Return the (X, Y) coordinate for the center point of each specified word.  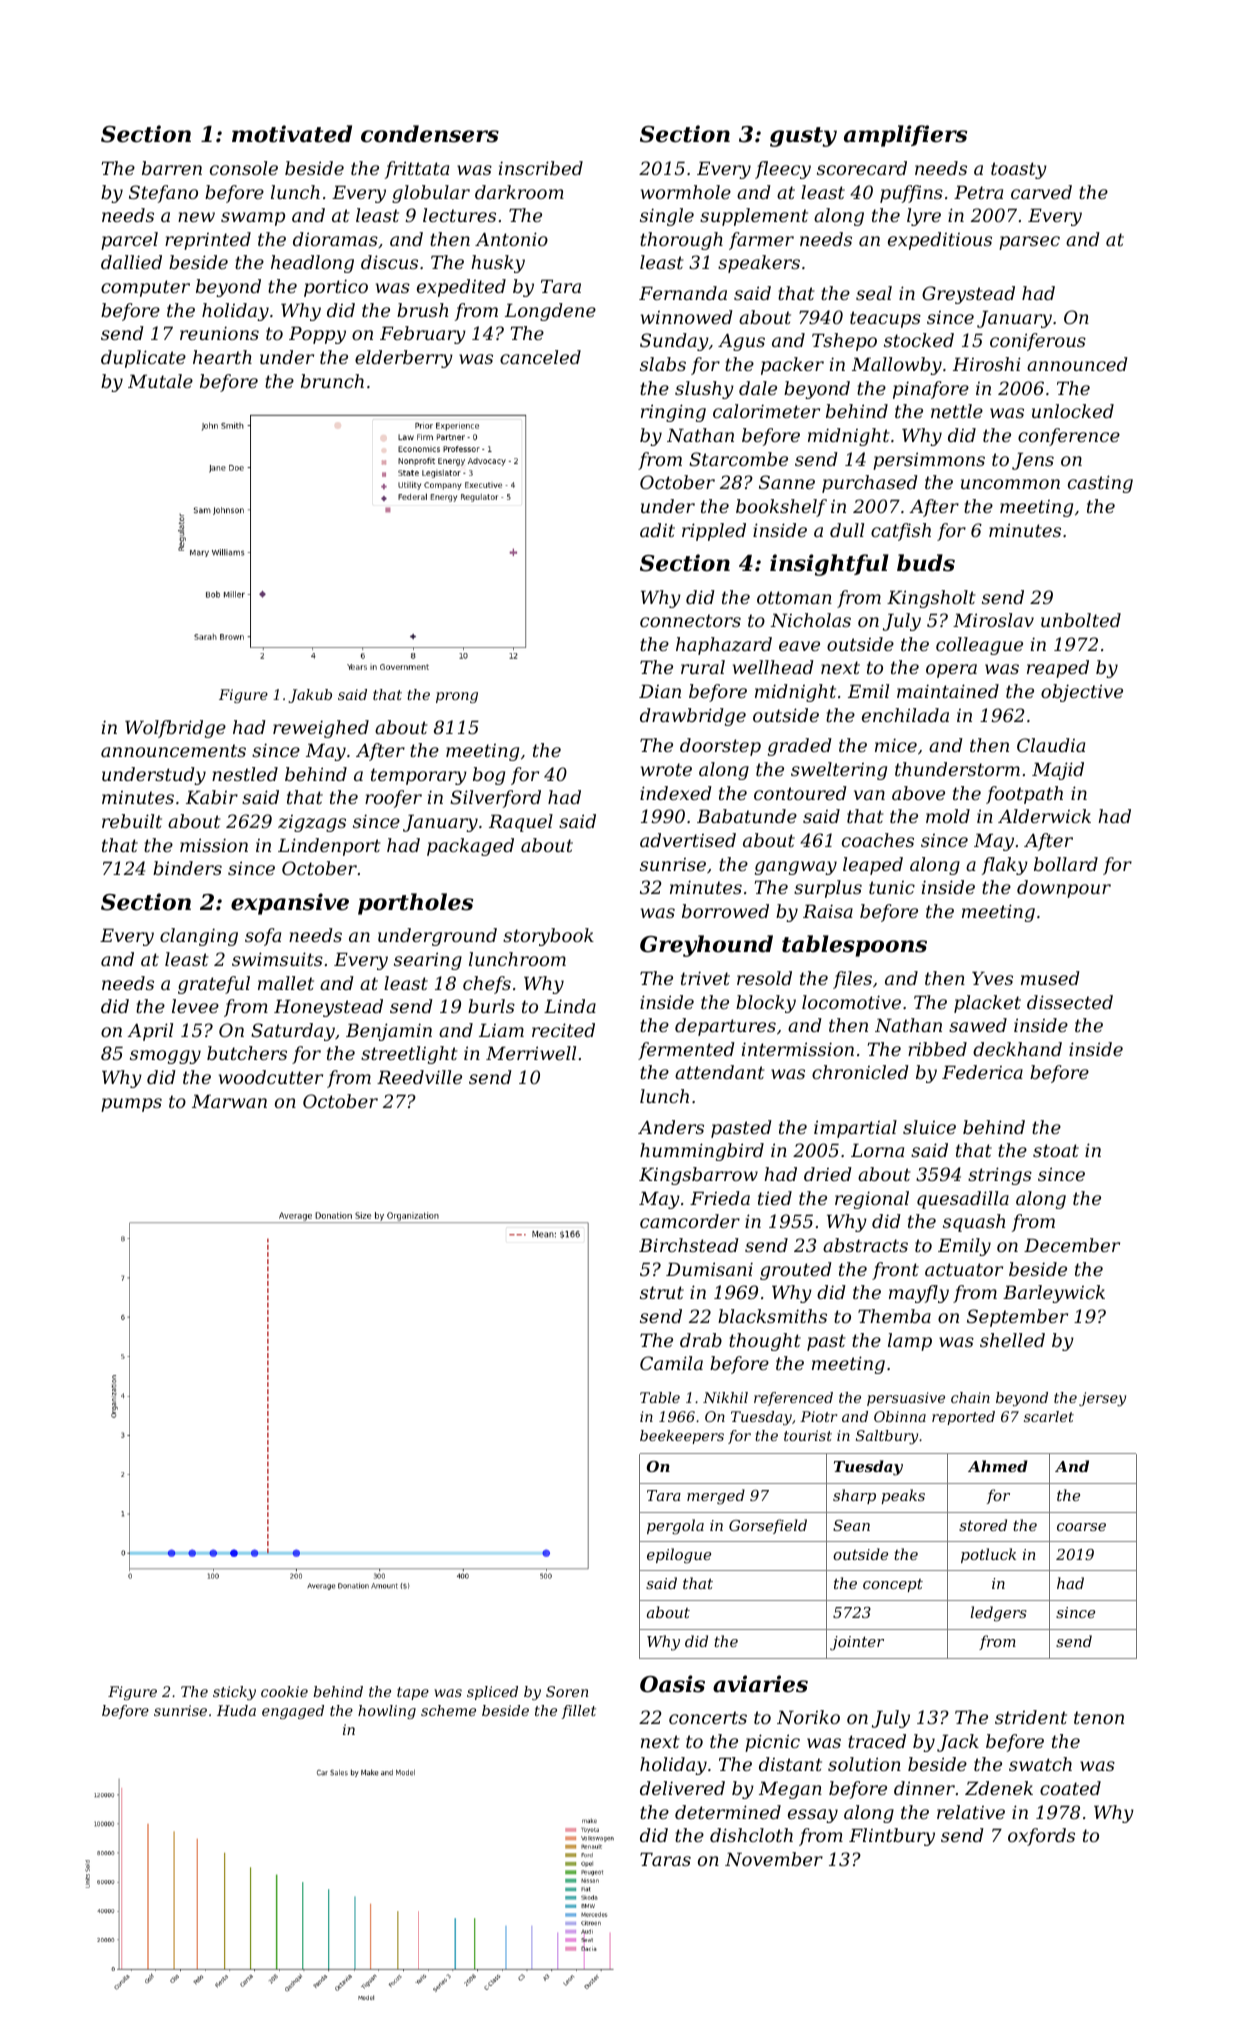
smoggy (165, 1057)
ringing (673, 413)
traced (877, 1741)
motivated (292, 134)
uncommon (1010, 484)
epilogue (679, 1556)
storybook (548, 937)
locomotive (851, 1002)
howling (387, 1712)
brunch (332, 381)
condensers (430, 134)
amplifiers (905, 136)
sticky (234, 1693)
